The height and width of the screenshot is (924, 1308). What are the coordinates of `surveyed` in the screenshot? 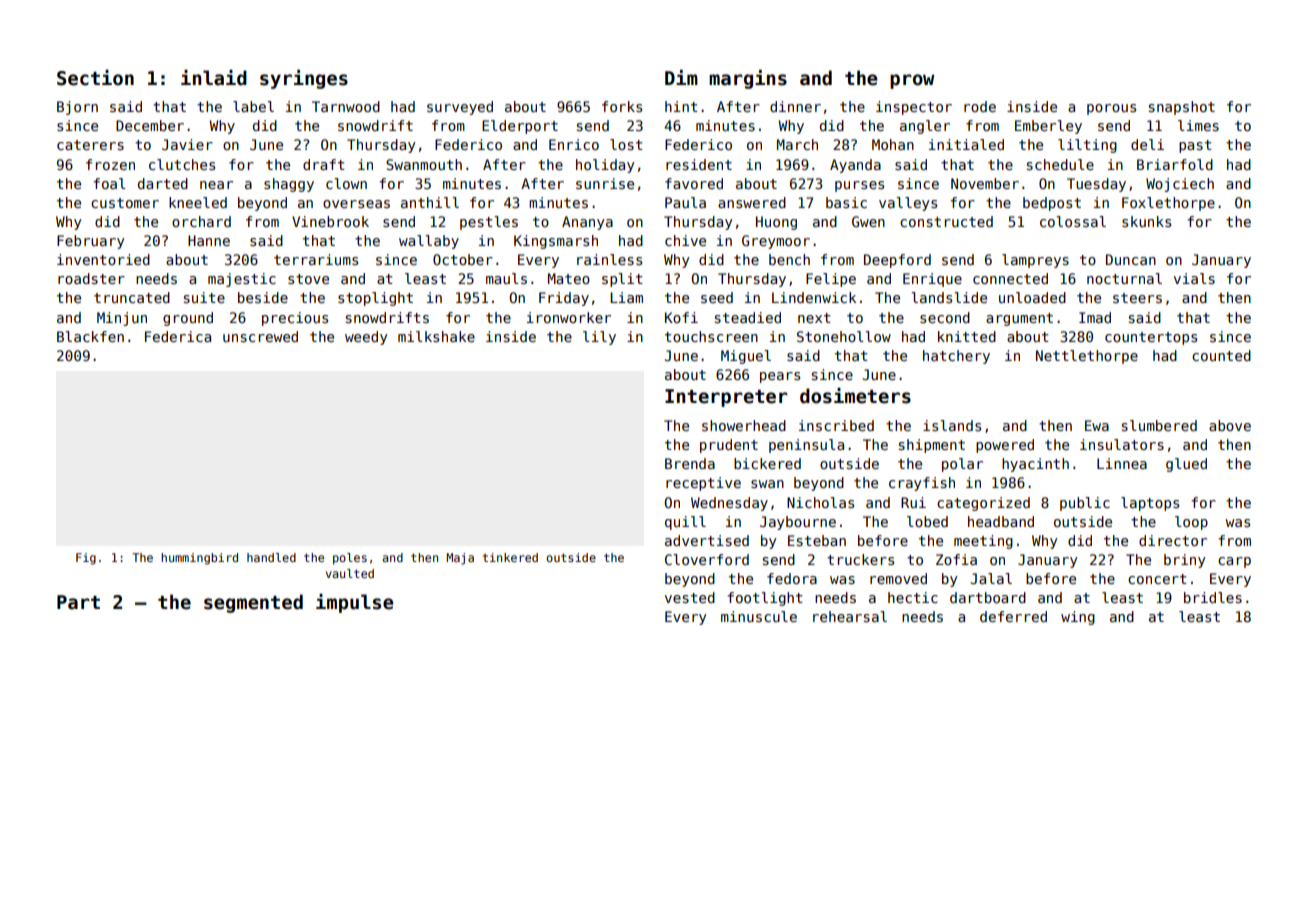 It's located at (460, 108).
